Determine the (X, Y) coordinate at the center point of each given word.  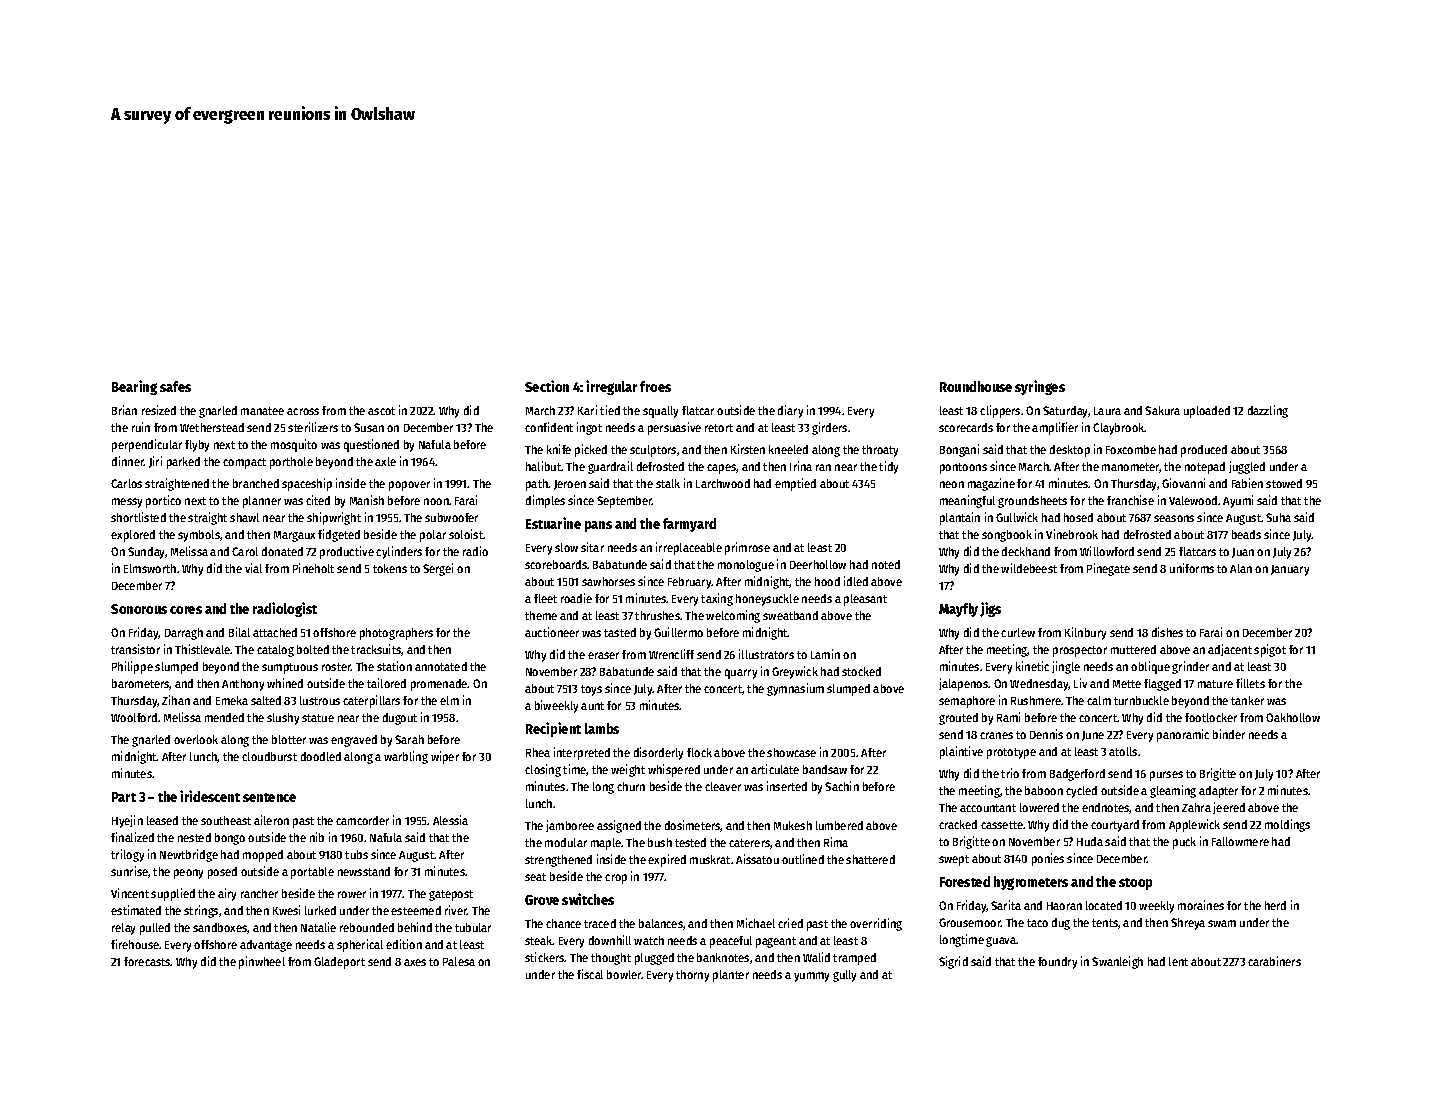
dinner (128, 461)
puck (1184, 843)
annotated (441, 666)
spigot (1270, 650)
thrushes (657, 615)
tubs (356, 854)
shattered (870, 859)
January (1290, 570)
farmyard (689, 525)
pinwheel (262, 962)
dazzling (1268, 411)
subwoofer (451, 517)
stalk (668, 483)
